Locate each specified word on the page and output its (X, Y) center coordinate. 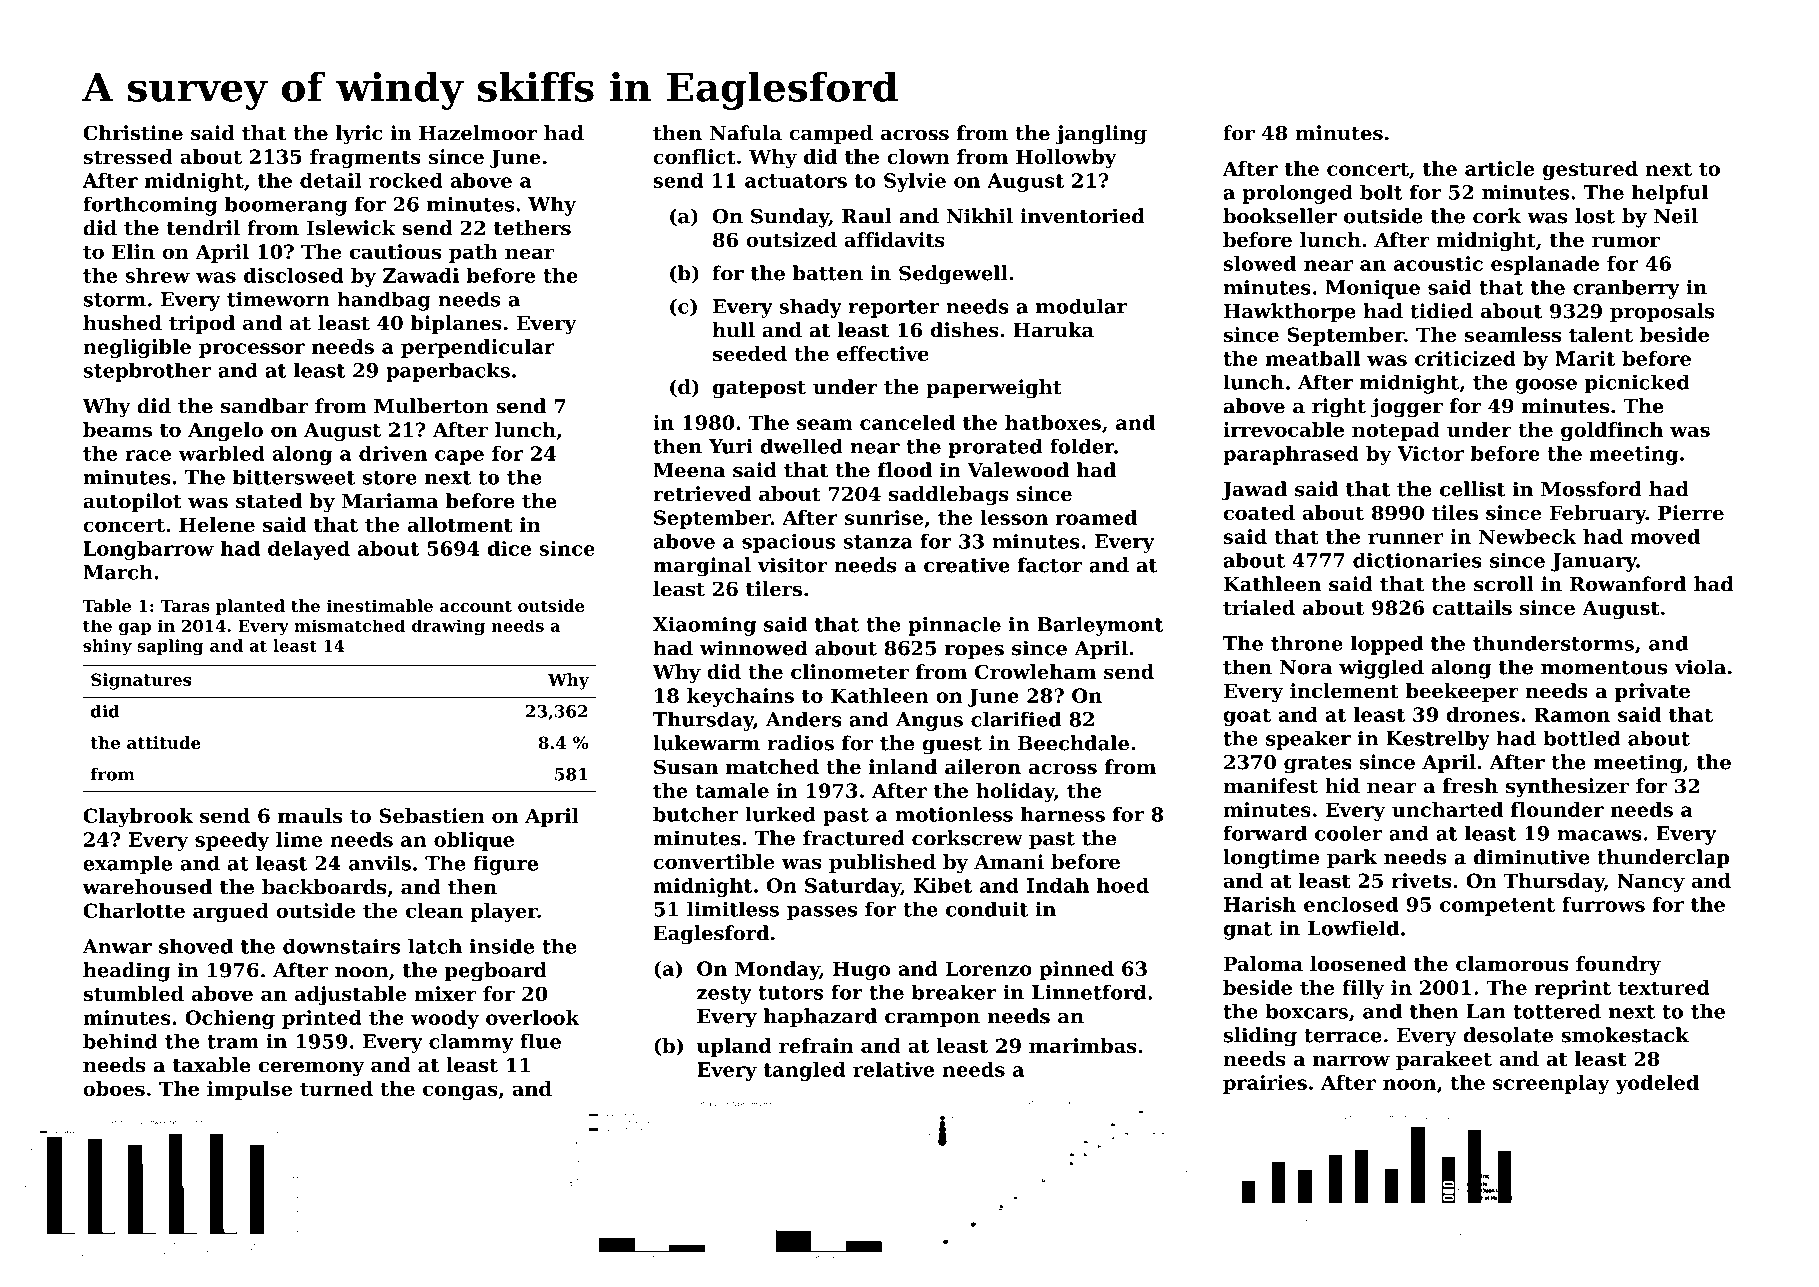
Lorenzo (989, 968)
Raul (867, 216)
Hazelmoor (478, 133)
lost (1595, 216)
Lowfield (1353, 928)
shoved (196, 946)
